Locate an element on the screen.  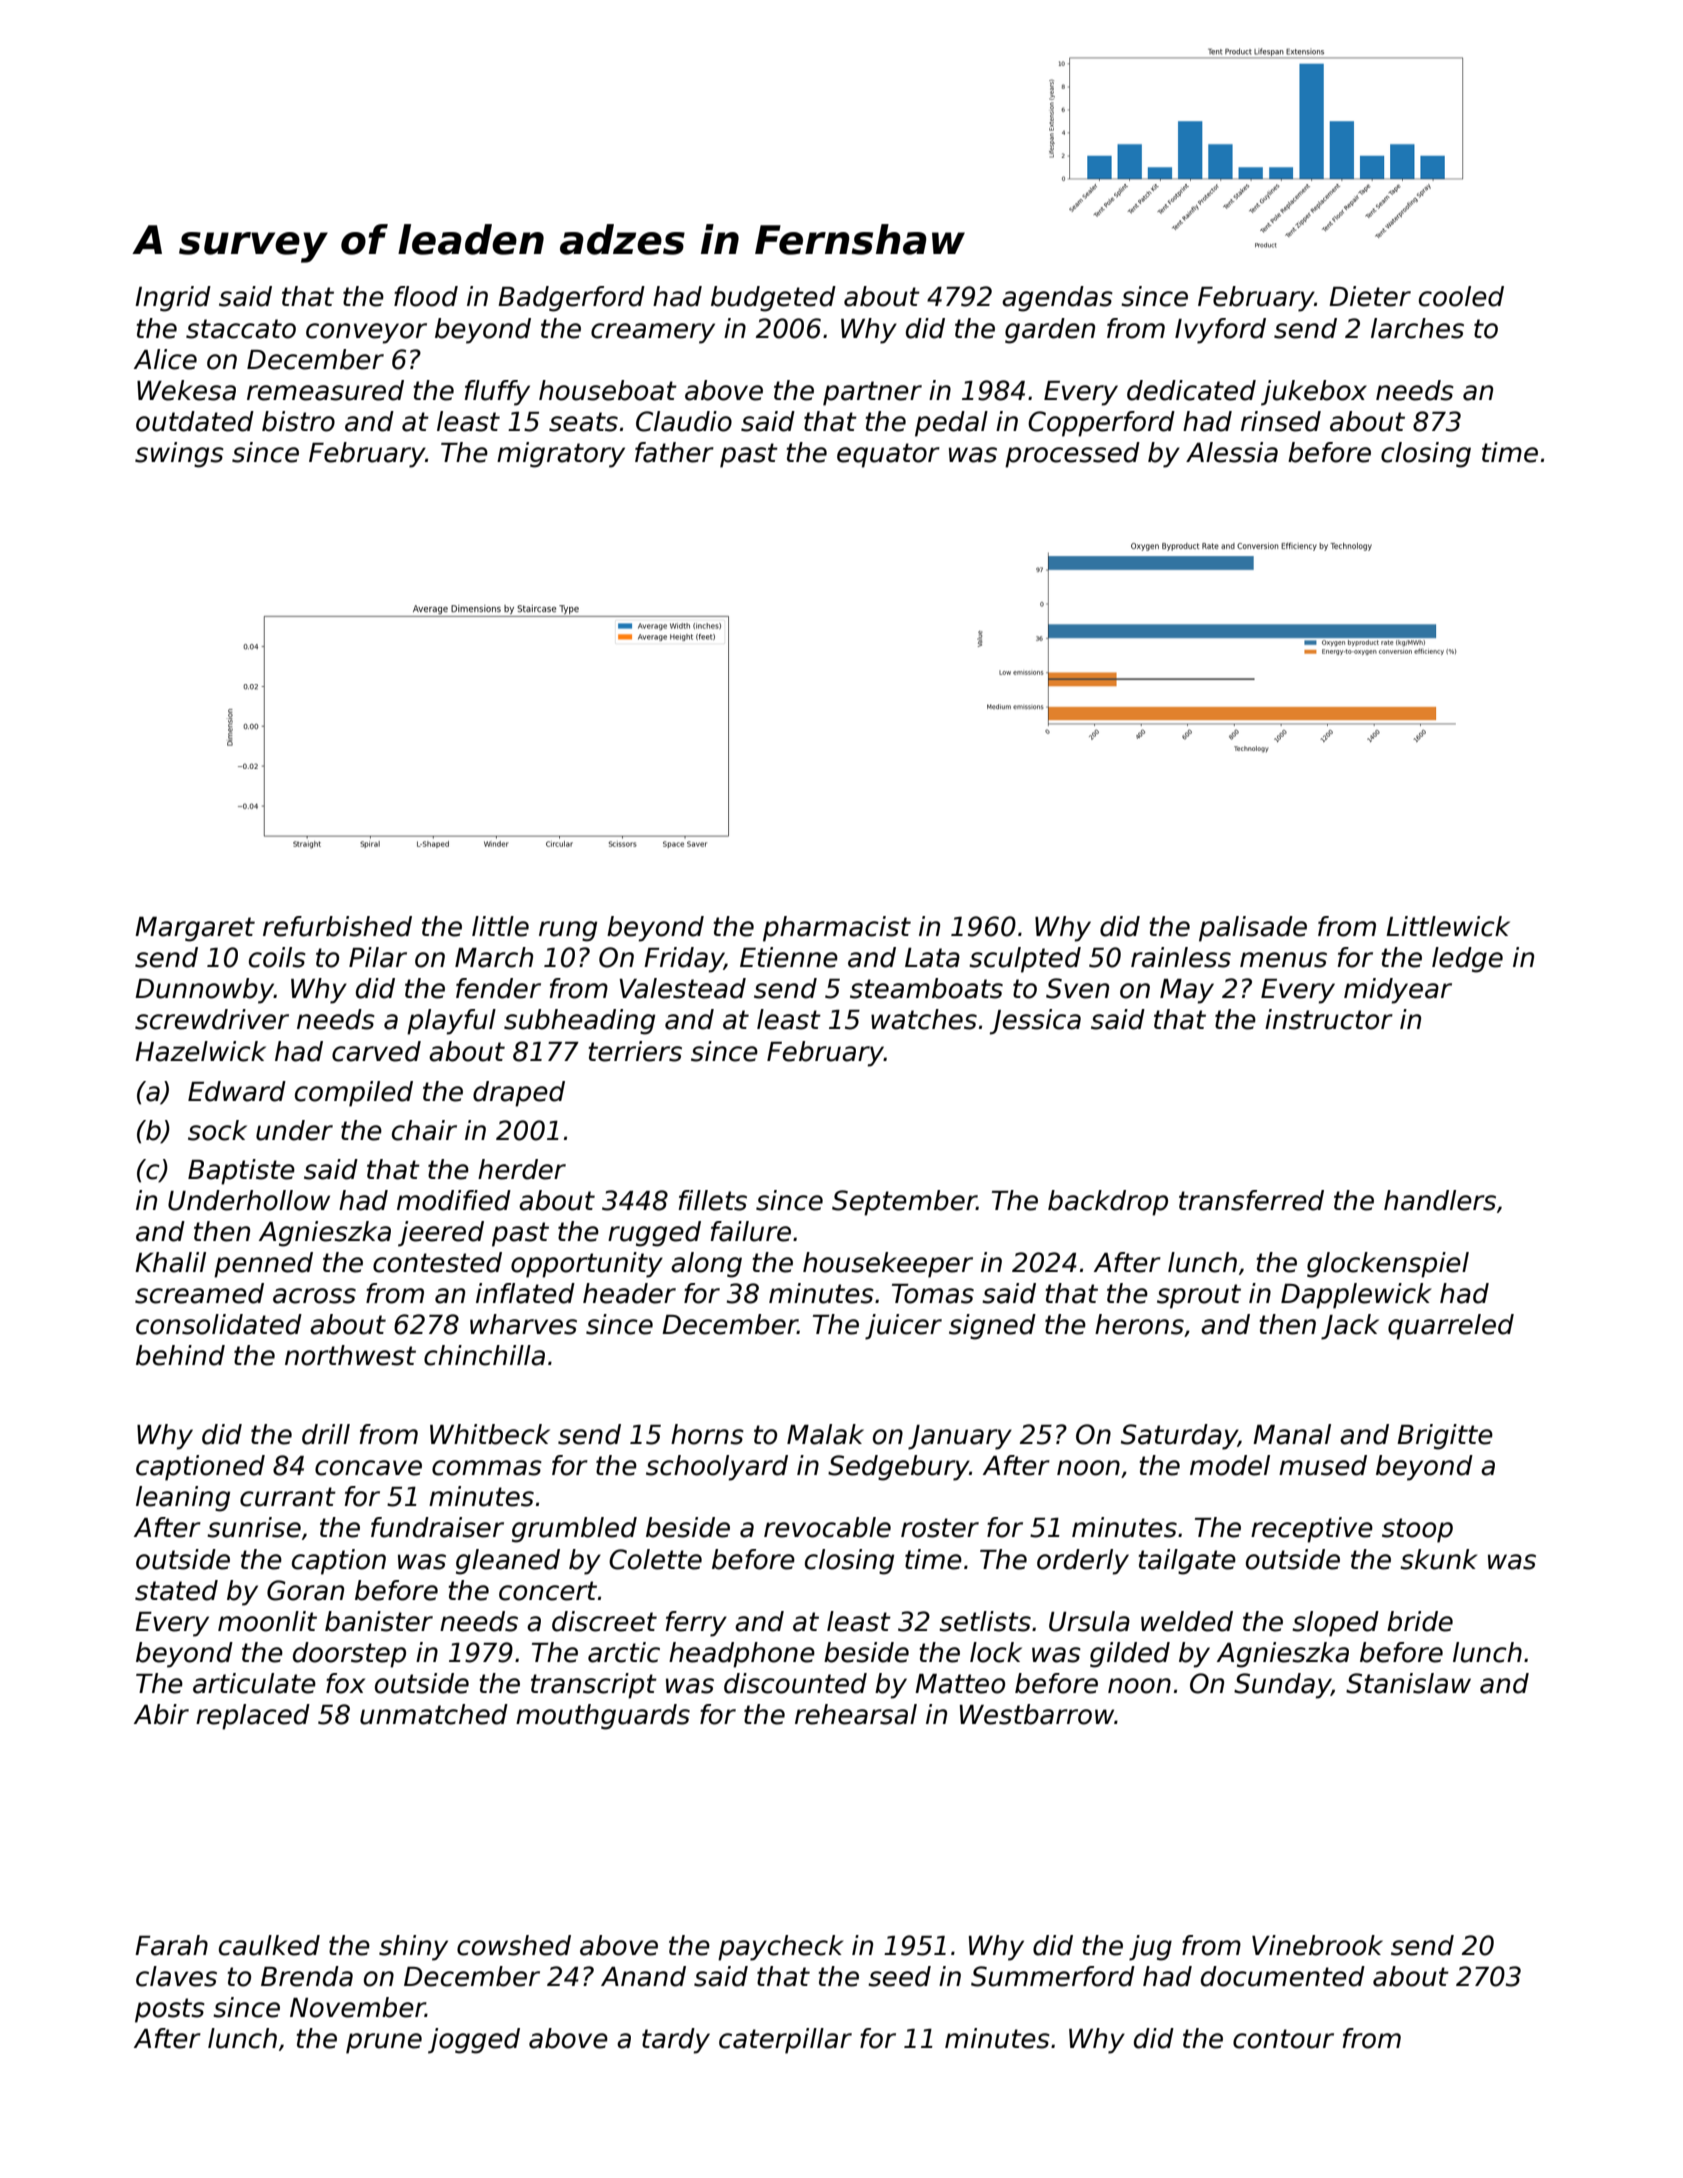
leaning is located at coordinates (183, 1499).
